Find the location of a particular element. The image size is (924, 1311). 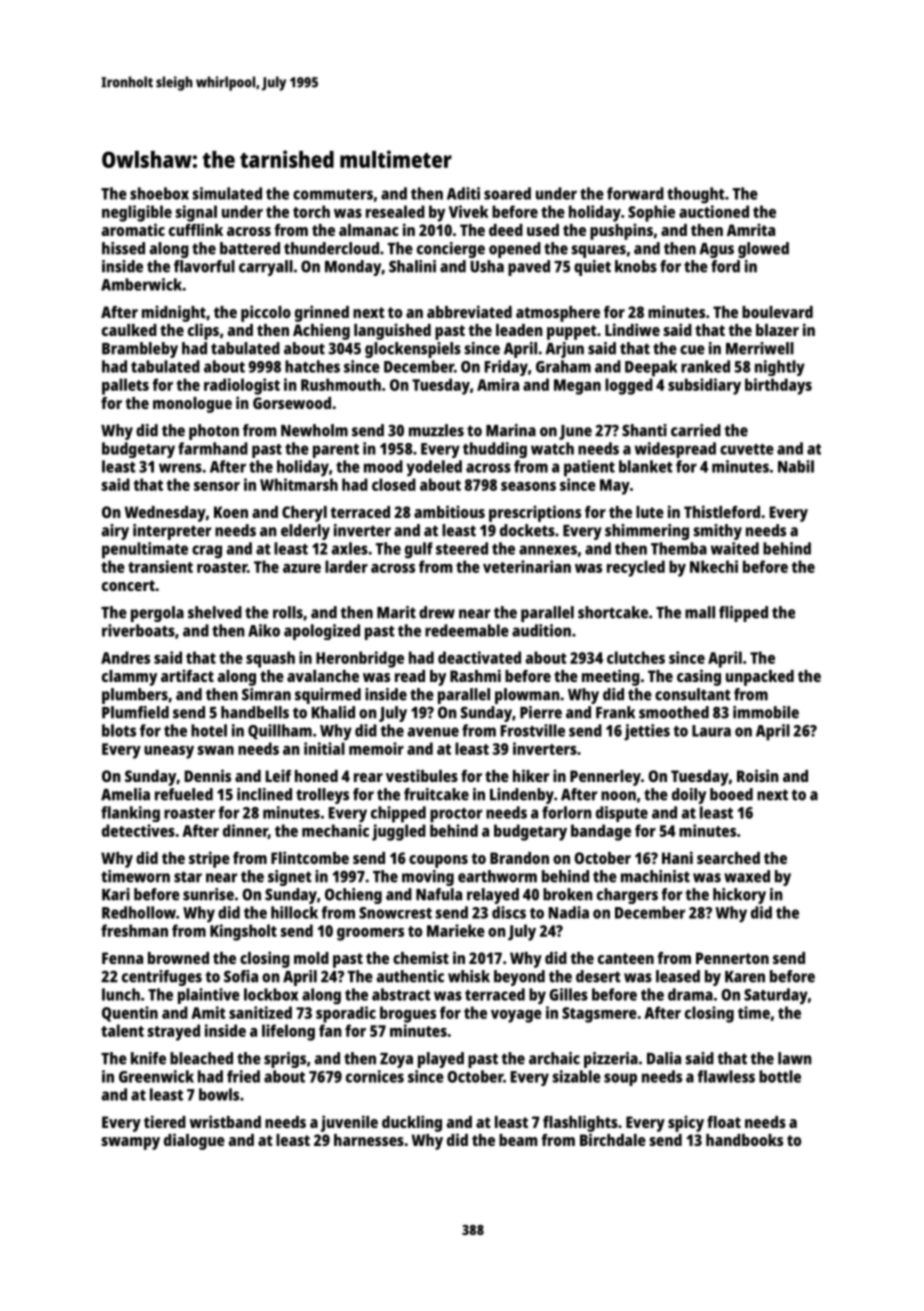

simulated is located at coordinates (227, 193).
